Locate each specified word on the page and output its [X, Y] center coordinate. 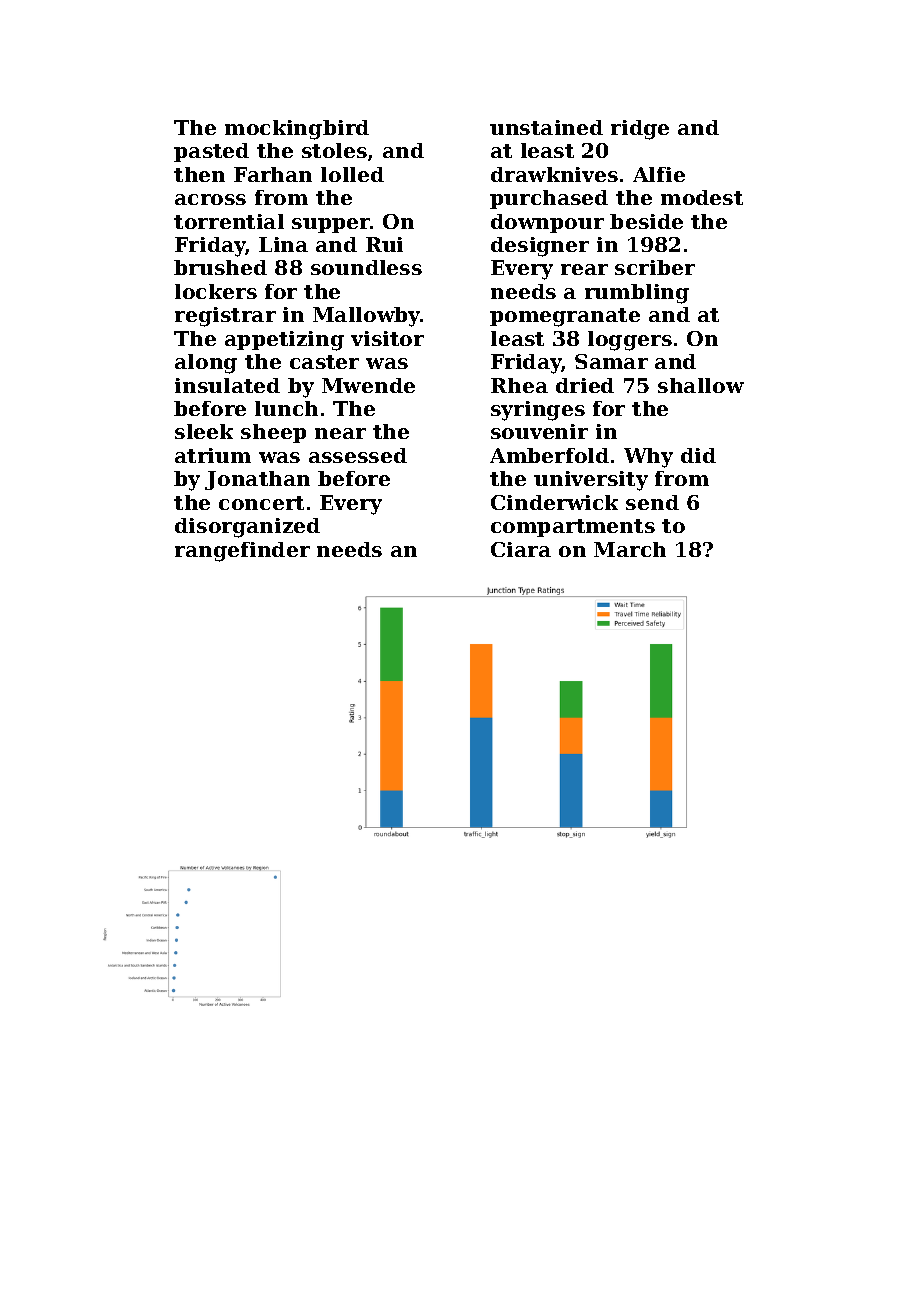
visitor [387, 338]
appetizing [284, 341]
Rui [384, 244]
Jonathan [257, 480]
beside [646, 221]
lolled [352, 174]
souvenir [539, 431]
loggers [630, 341]
